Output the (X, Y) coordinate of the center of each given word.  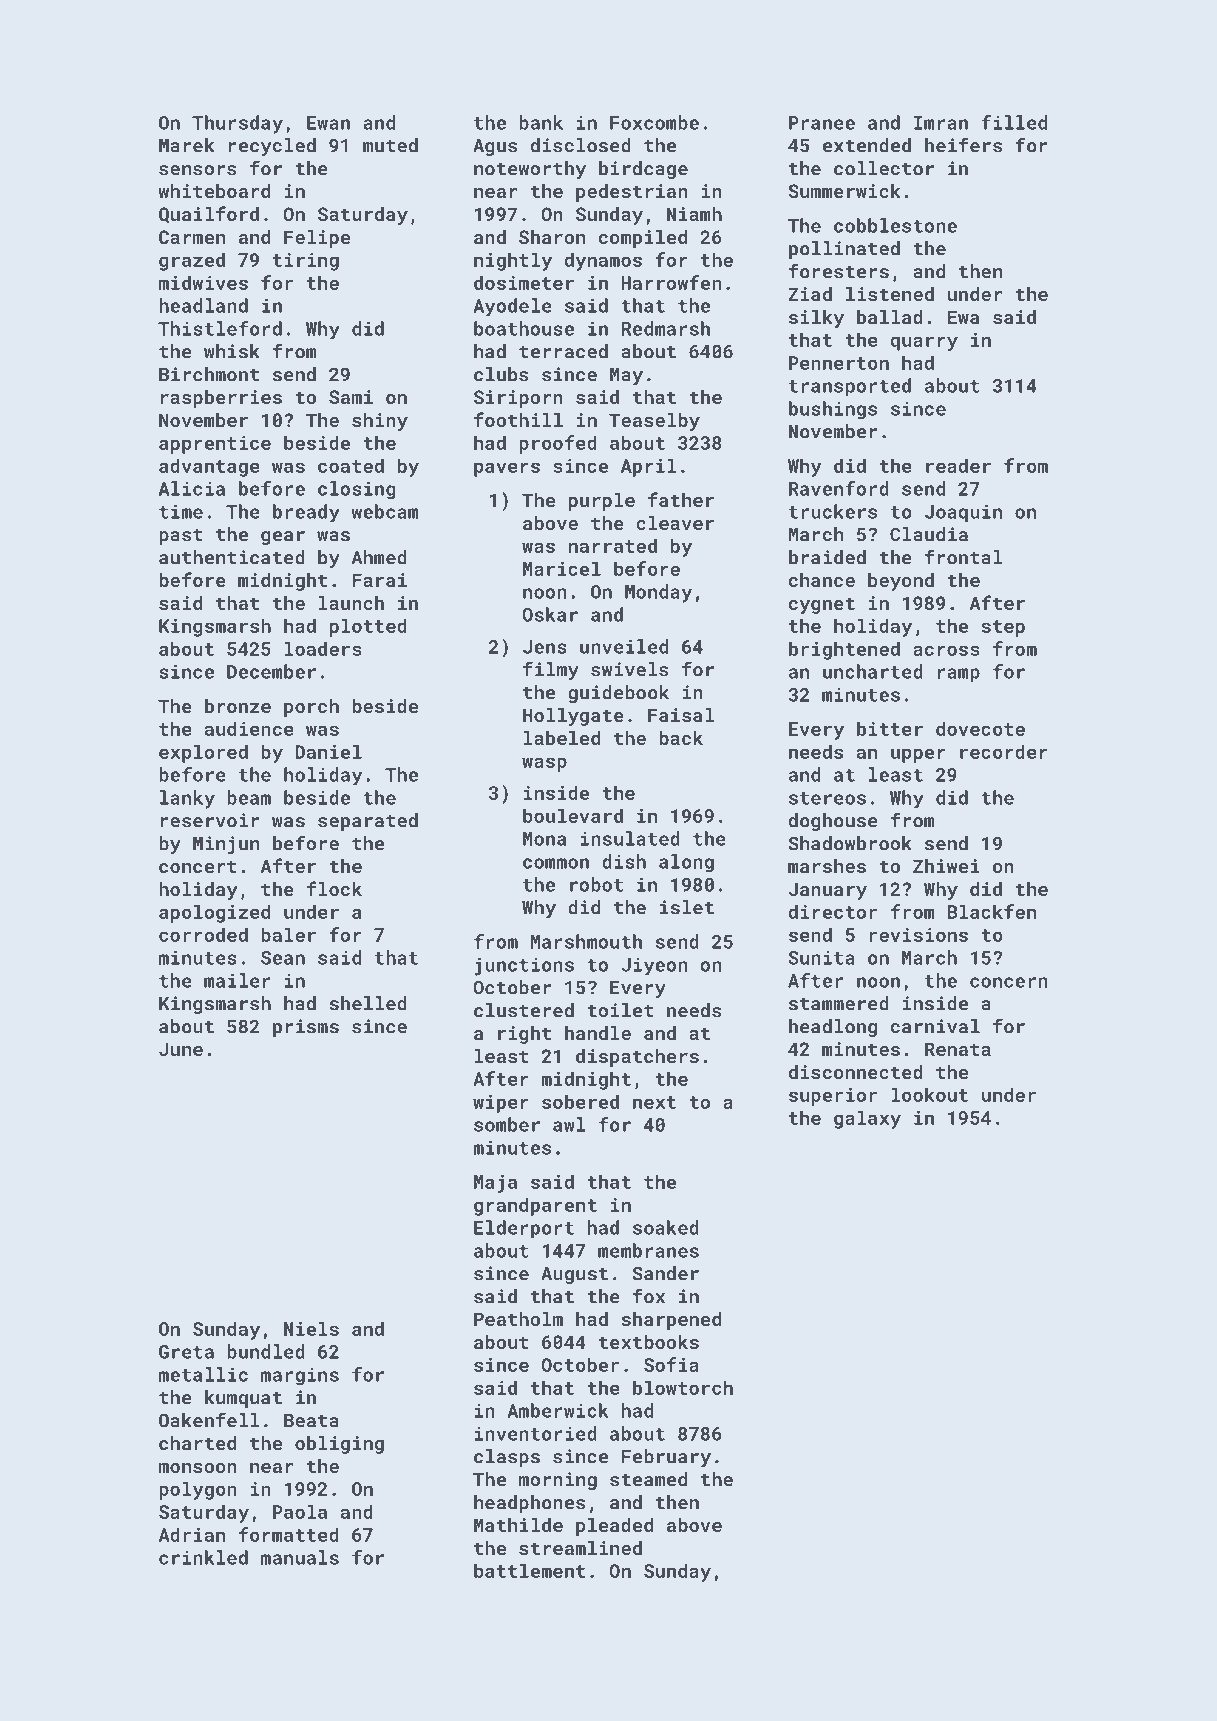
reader (958, 465)
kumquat (243, 1399)
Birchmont (209, 374)
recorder (1004, 751)
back (681, 738)
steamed (648, 1479)
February (666, 1458)
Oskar (550, 614)
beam (249, 797)
